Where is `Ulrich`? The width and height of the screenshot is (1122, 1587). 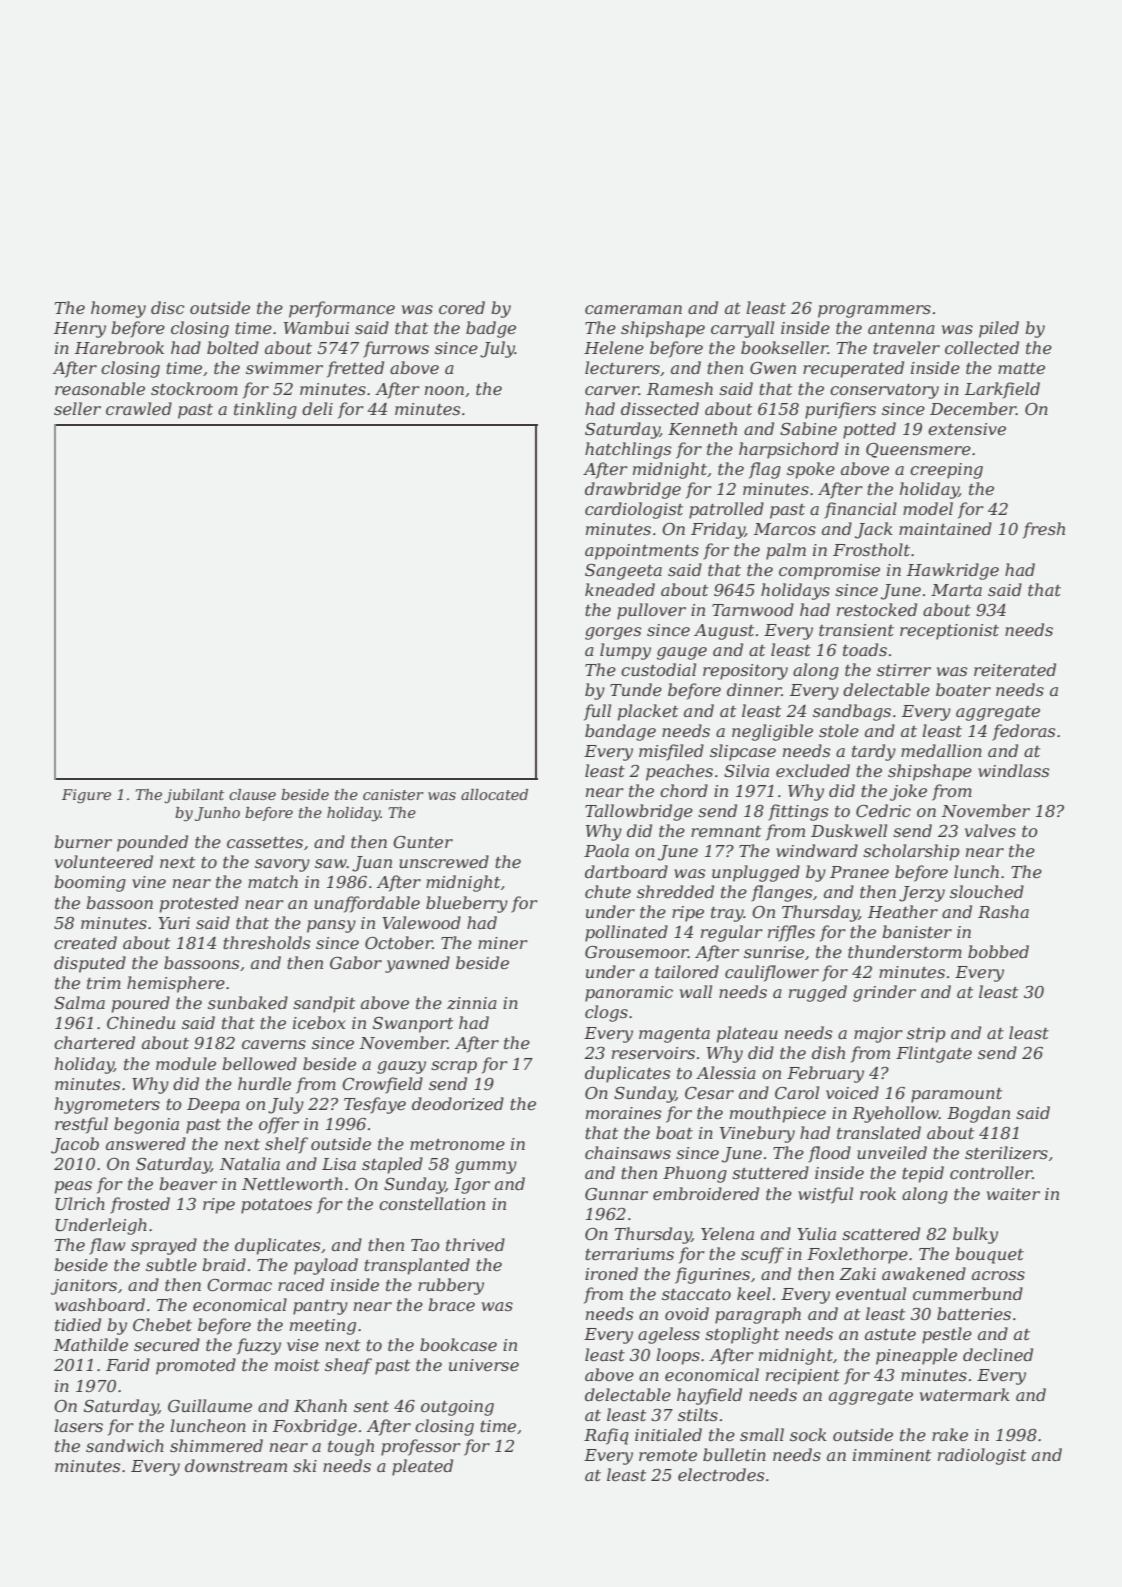 Ulrich is located at coordinates (80, 1203).
